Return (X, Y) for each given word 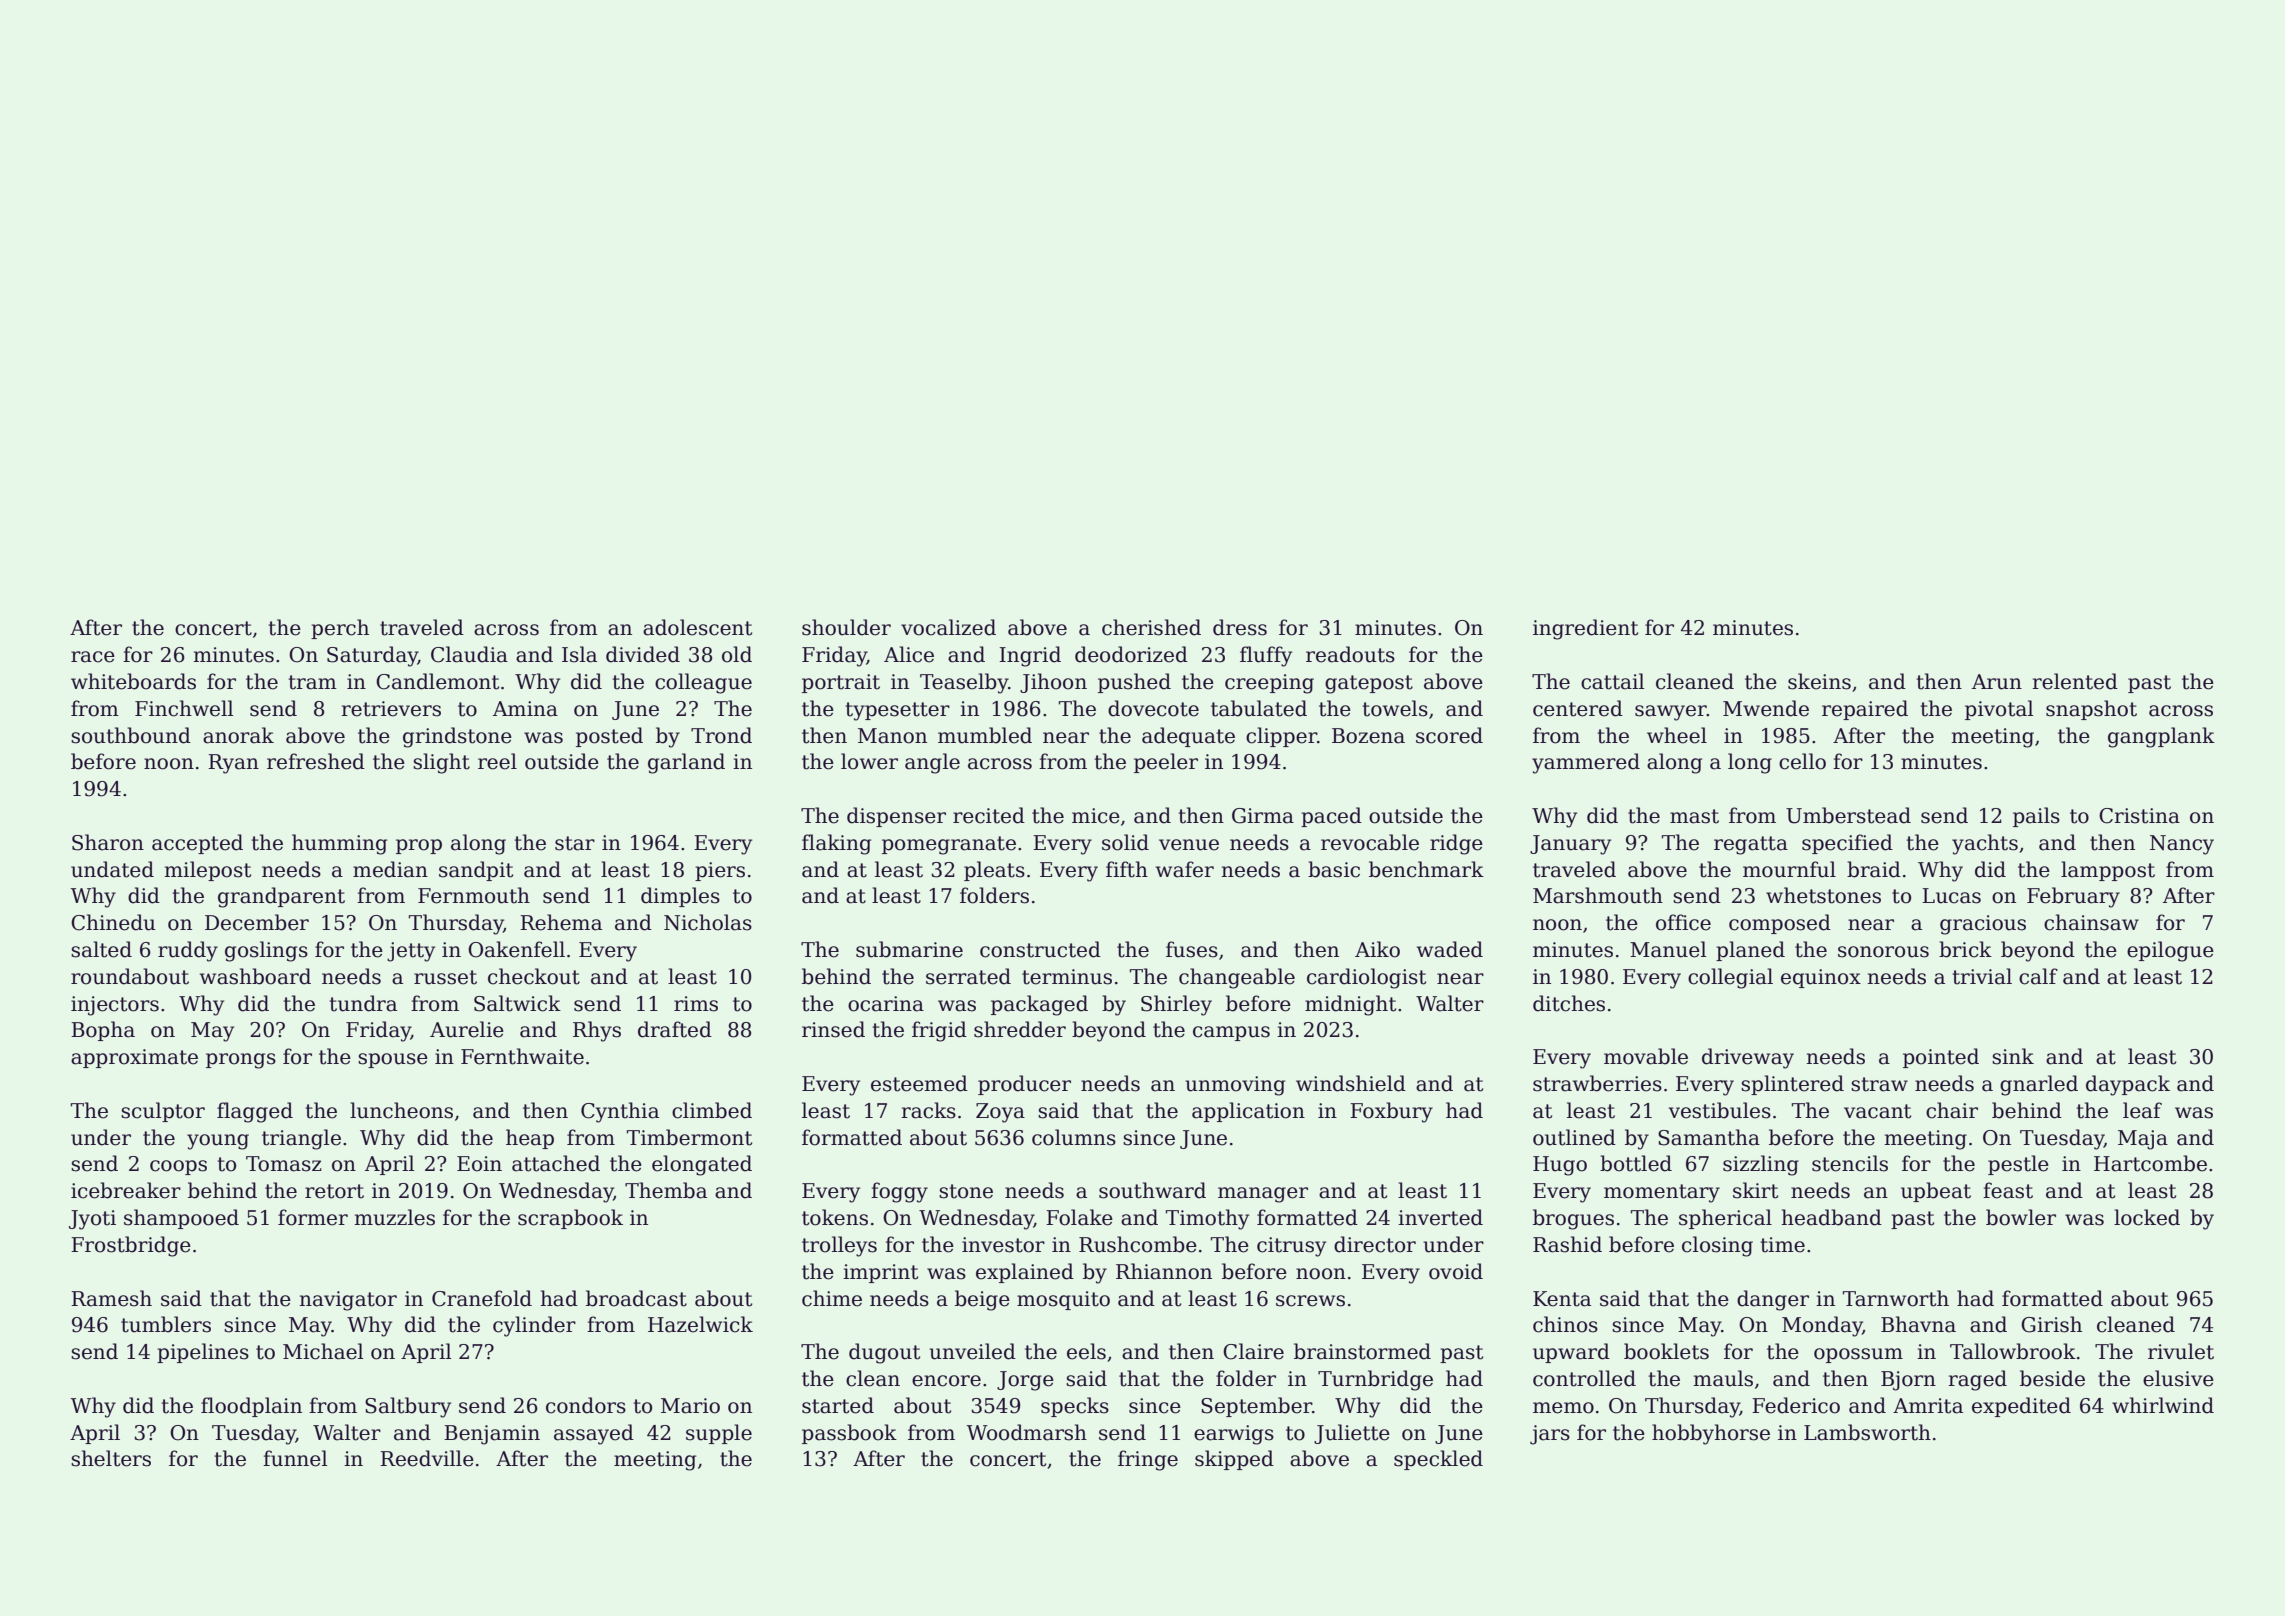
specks (1075, 1407)
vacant (1877, 1111)
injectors (115, 1006)
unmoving (1235, 1086)
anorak (238, 735)
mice (1096, 816)
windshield (1351, 1083)
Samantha (1709, 1137)
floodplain (251, 1407)
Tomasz (284, 1164)
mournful (1789, 869)
